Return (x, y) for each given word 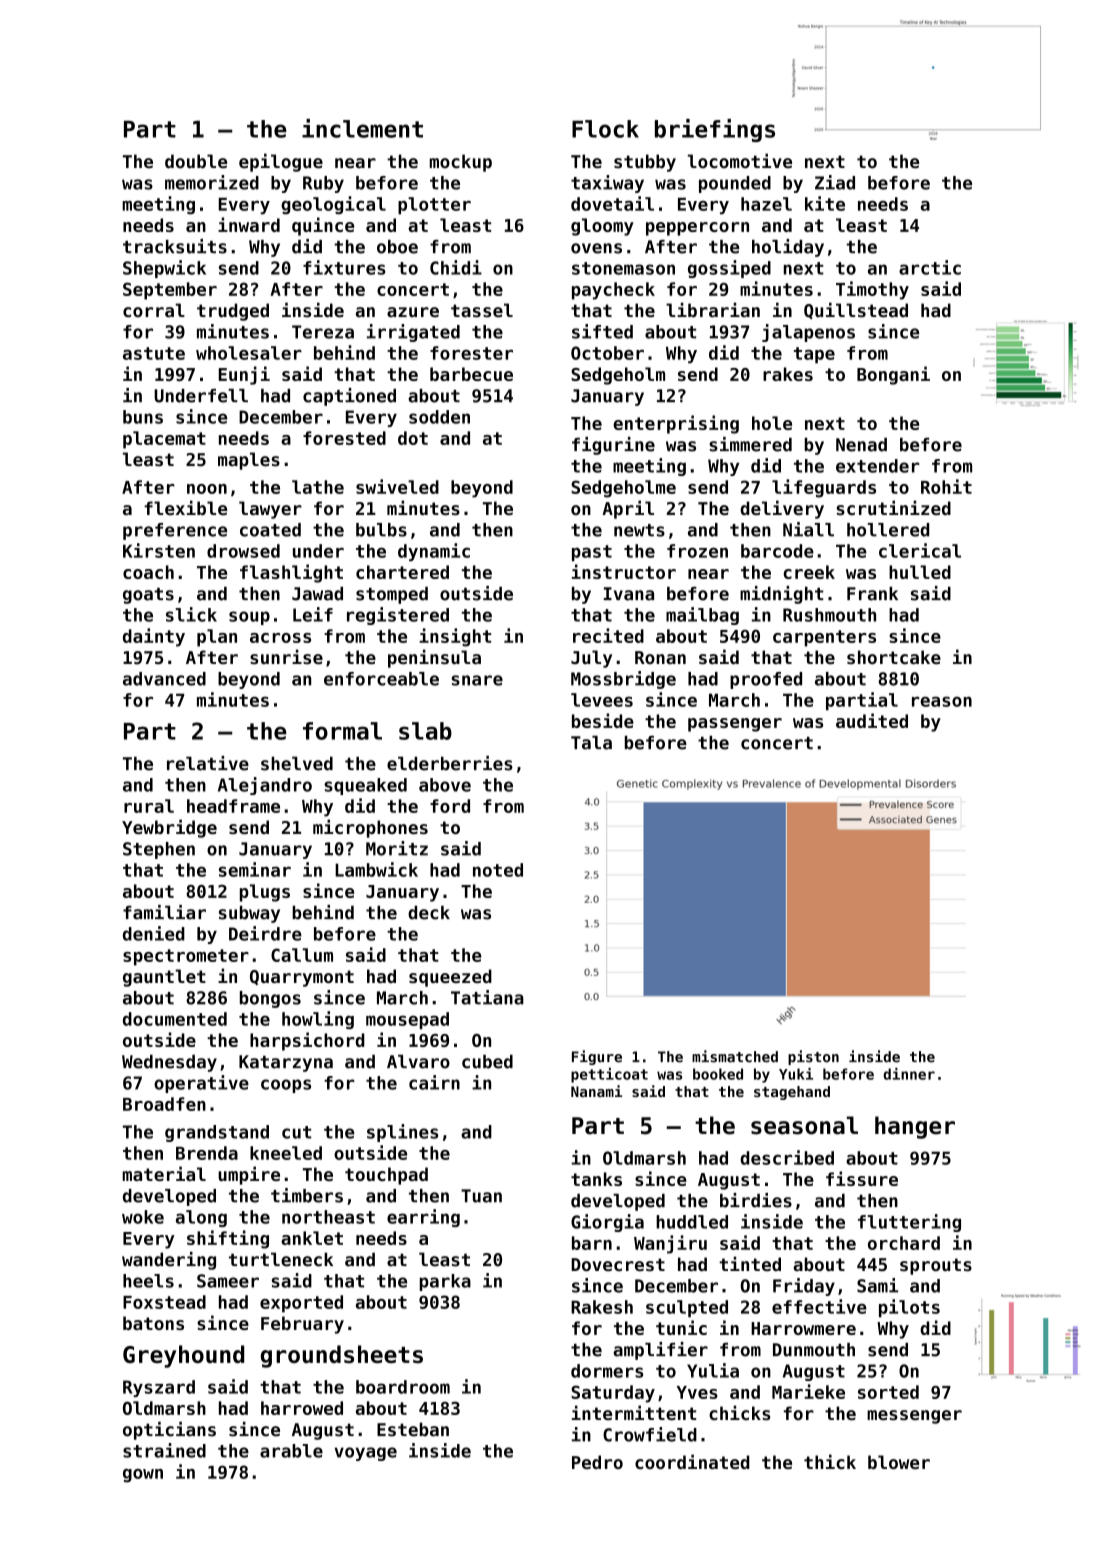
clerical (920, 550)
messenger (914, 1417)
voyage (365, 1454)
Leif (313, 614)
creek (809, 572)
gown (143, 1476)
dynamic (434, 552)
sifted (602, 331)
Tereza (323, 332)
